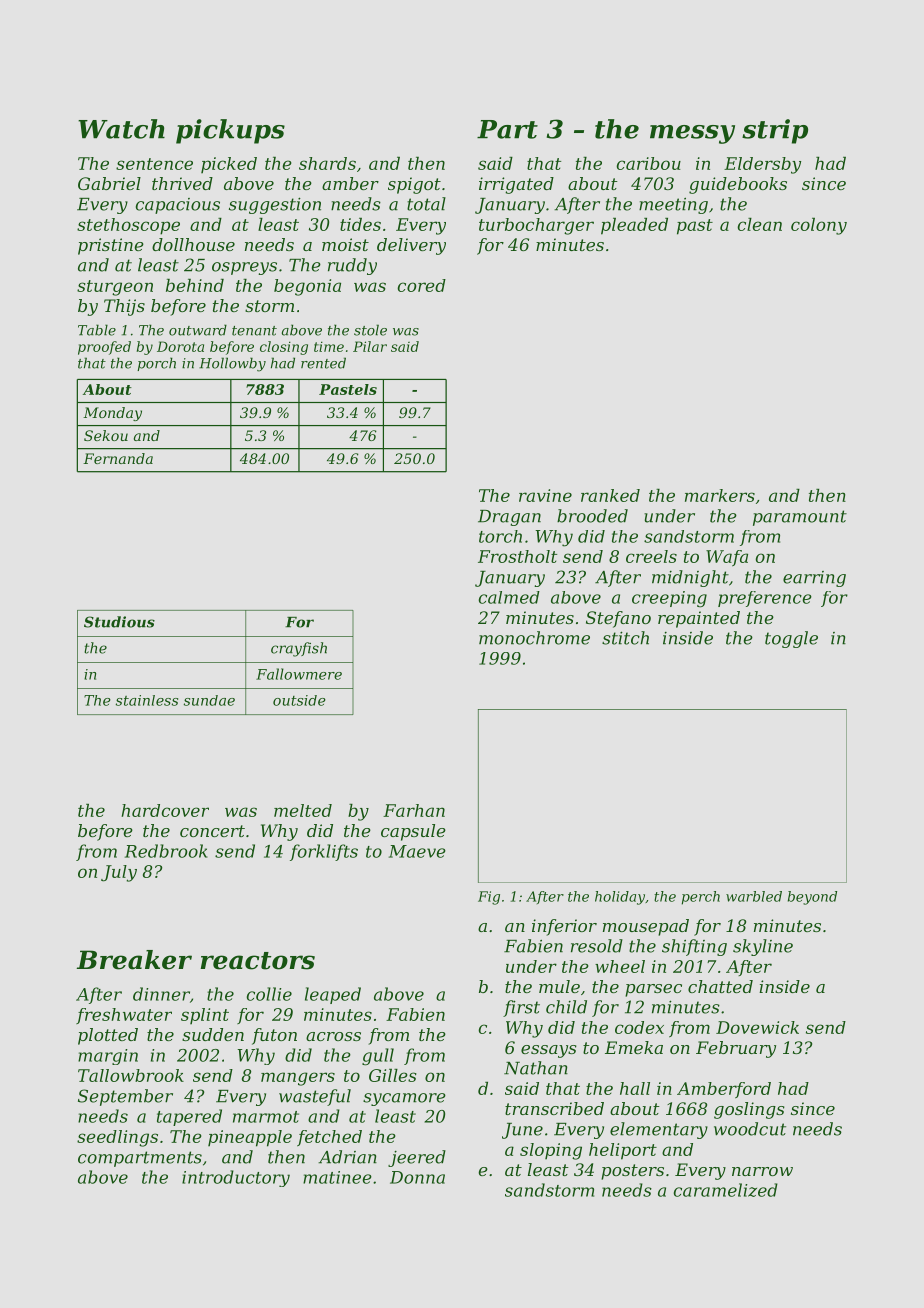 This screenshot has height=1308, width=924. What do you see at coordinates (117, 1138) in the screenshot?
I see `seedlings` at bounding box center [117, 1138].
